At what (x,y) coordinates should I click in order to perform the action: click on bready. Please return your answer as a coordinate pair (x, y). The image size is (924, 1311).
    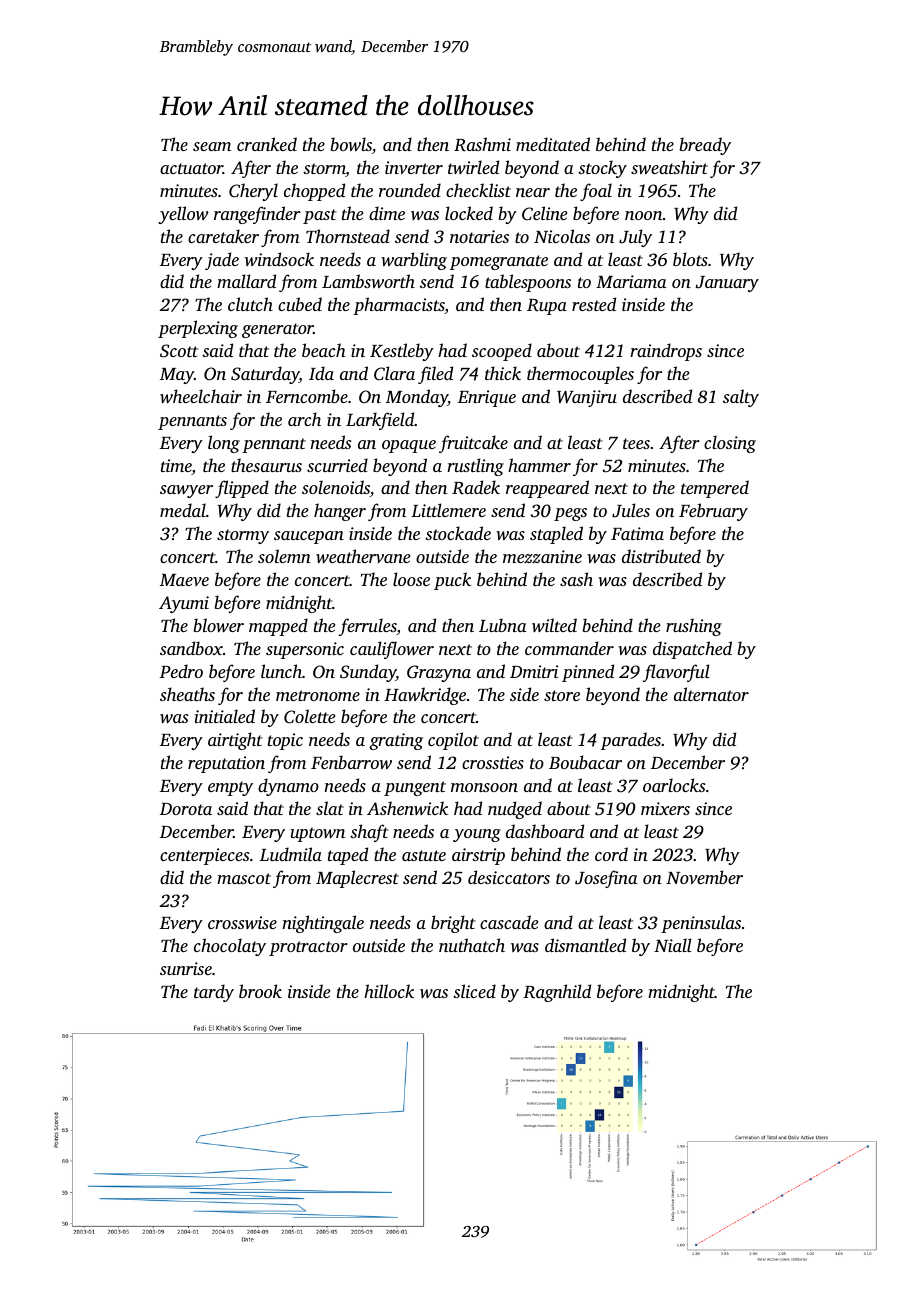
    Looking at the image, I should click on (705, 146).
